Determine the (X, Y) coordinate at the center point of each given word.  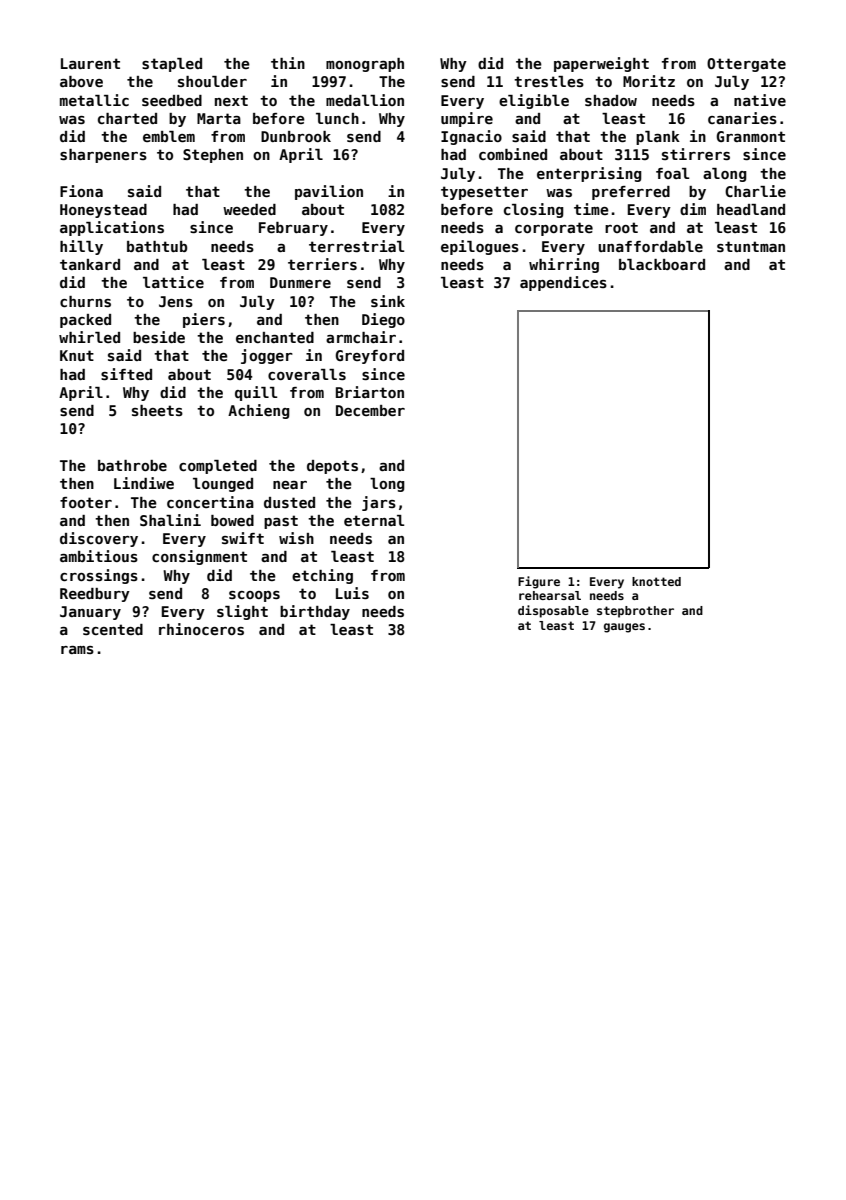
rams (77, 650)
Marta (219, 118)
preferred (631, 193)
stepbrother (635, 612)
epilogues (480, 247)
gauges (624, 628)
